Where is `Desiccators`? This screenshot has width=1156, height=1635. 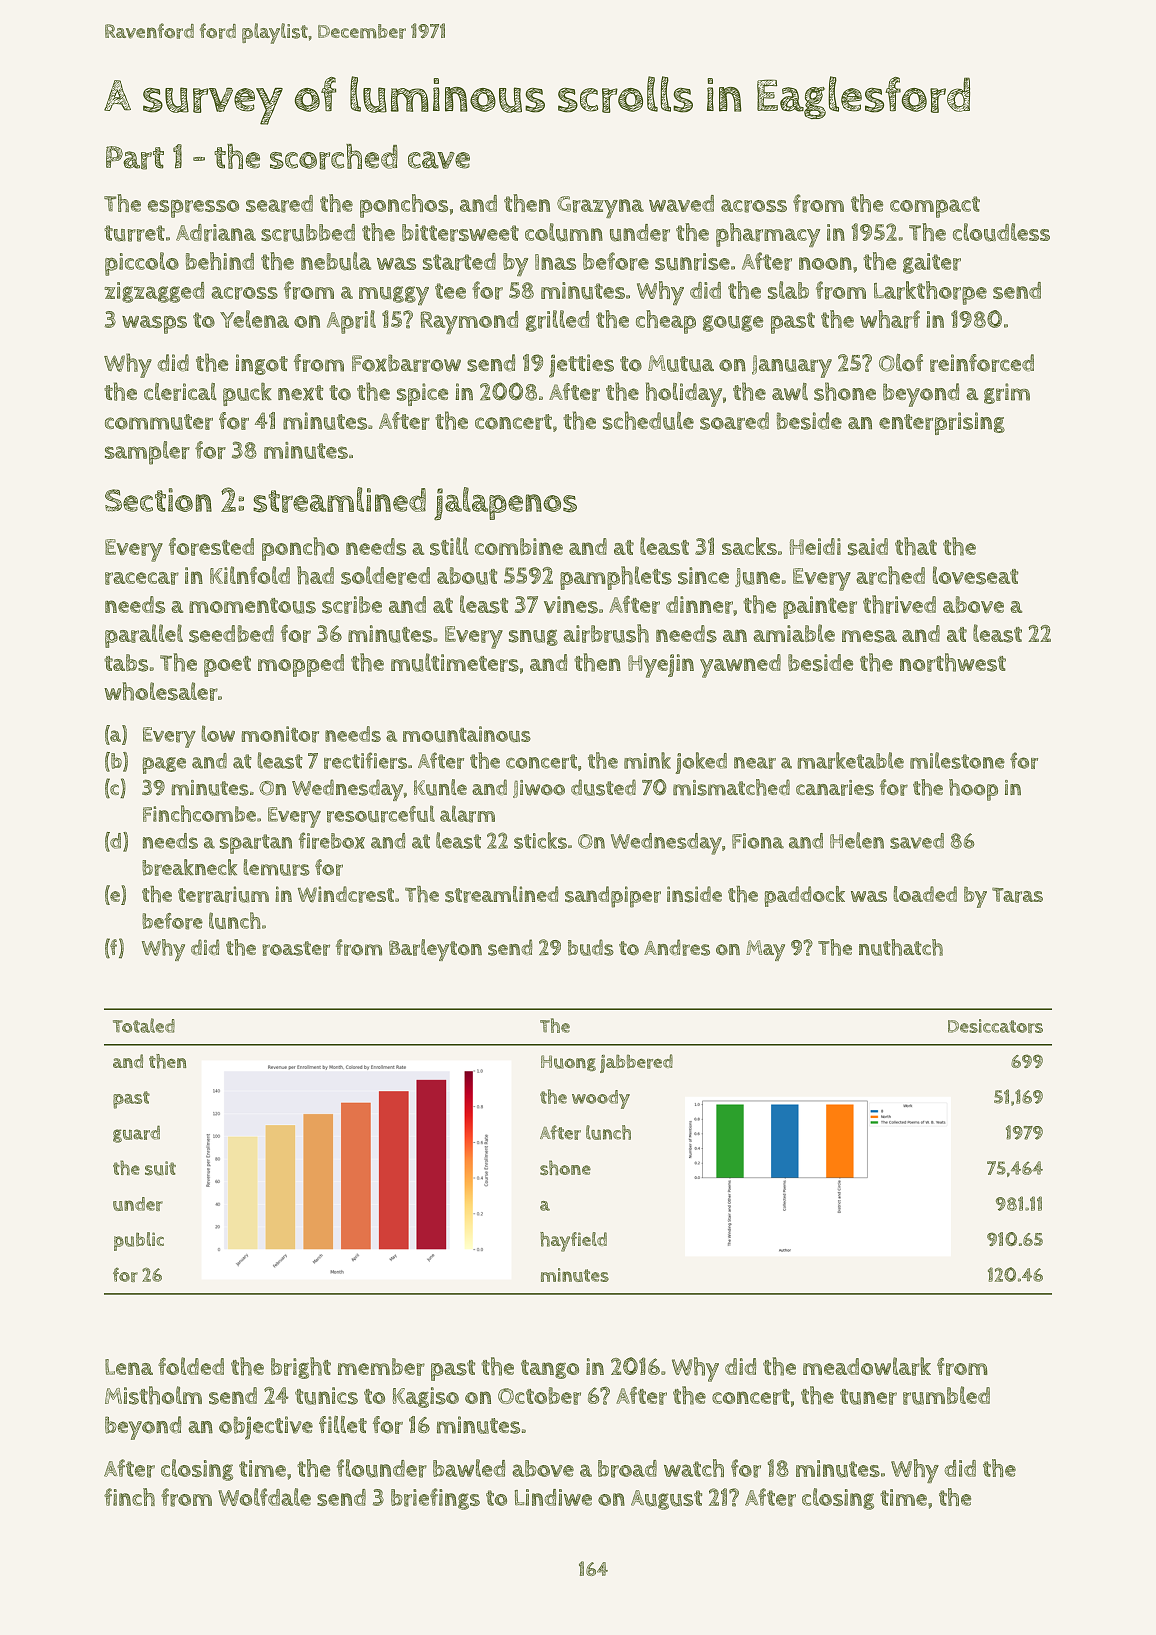 Desiccators is located at coordinates (995, 1026).
